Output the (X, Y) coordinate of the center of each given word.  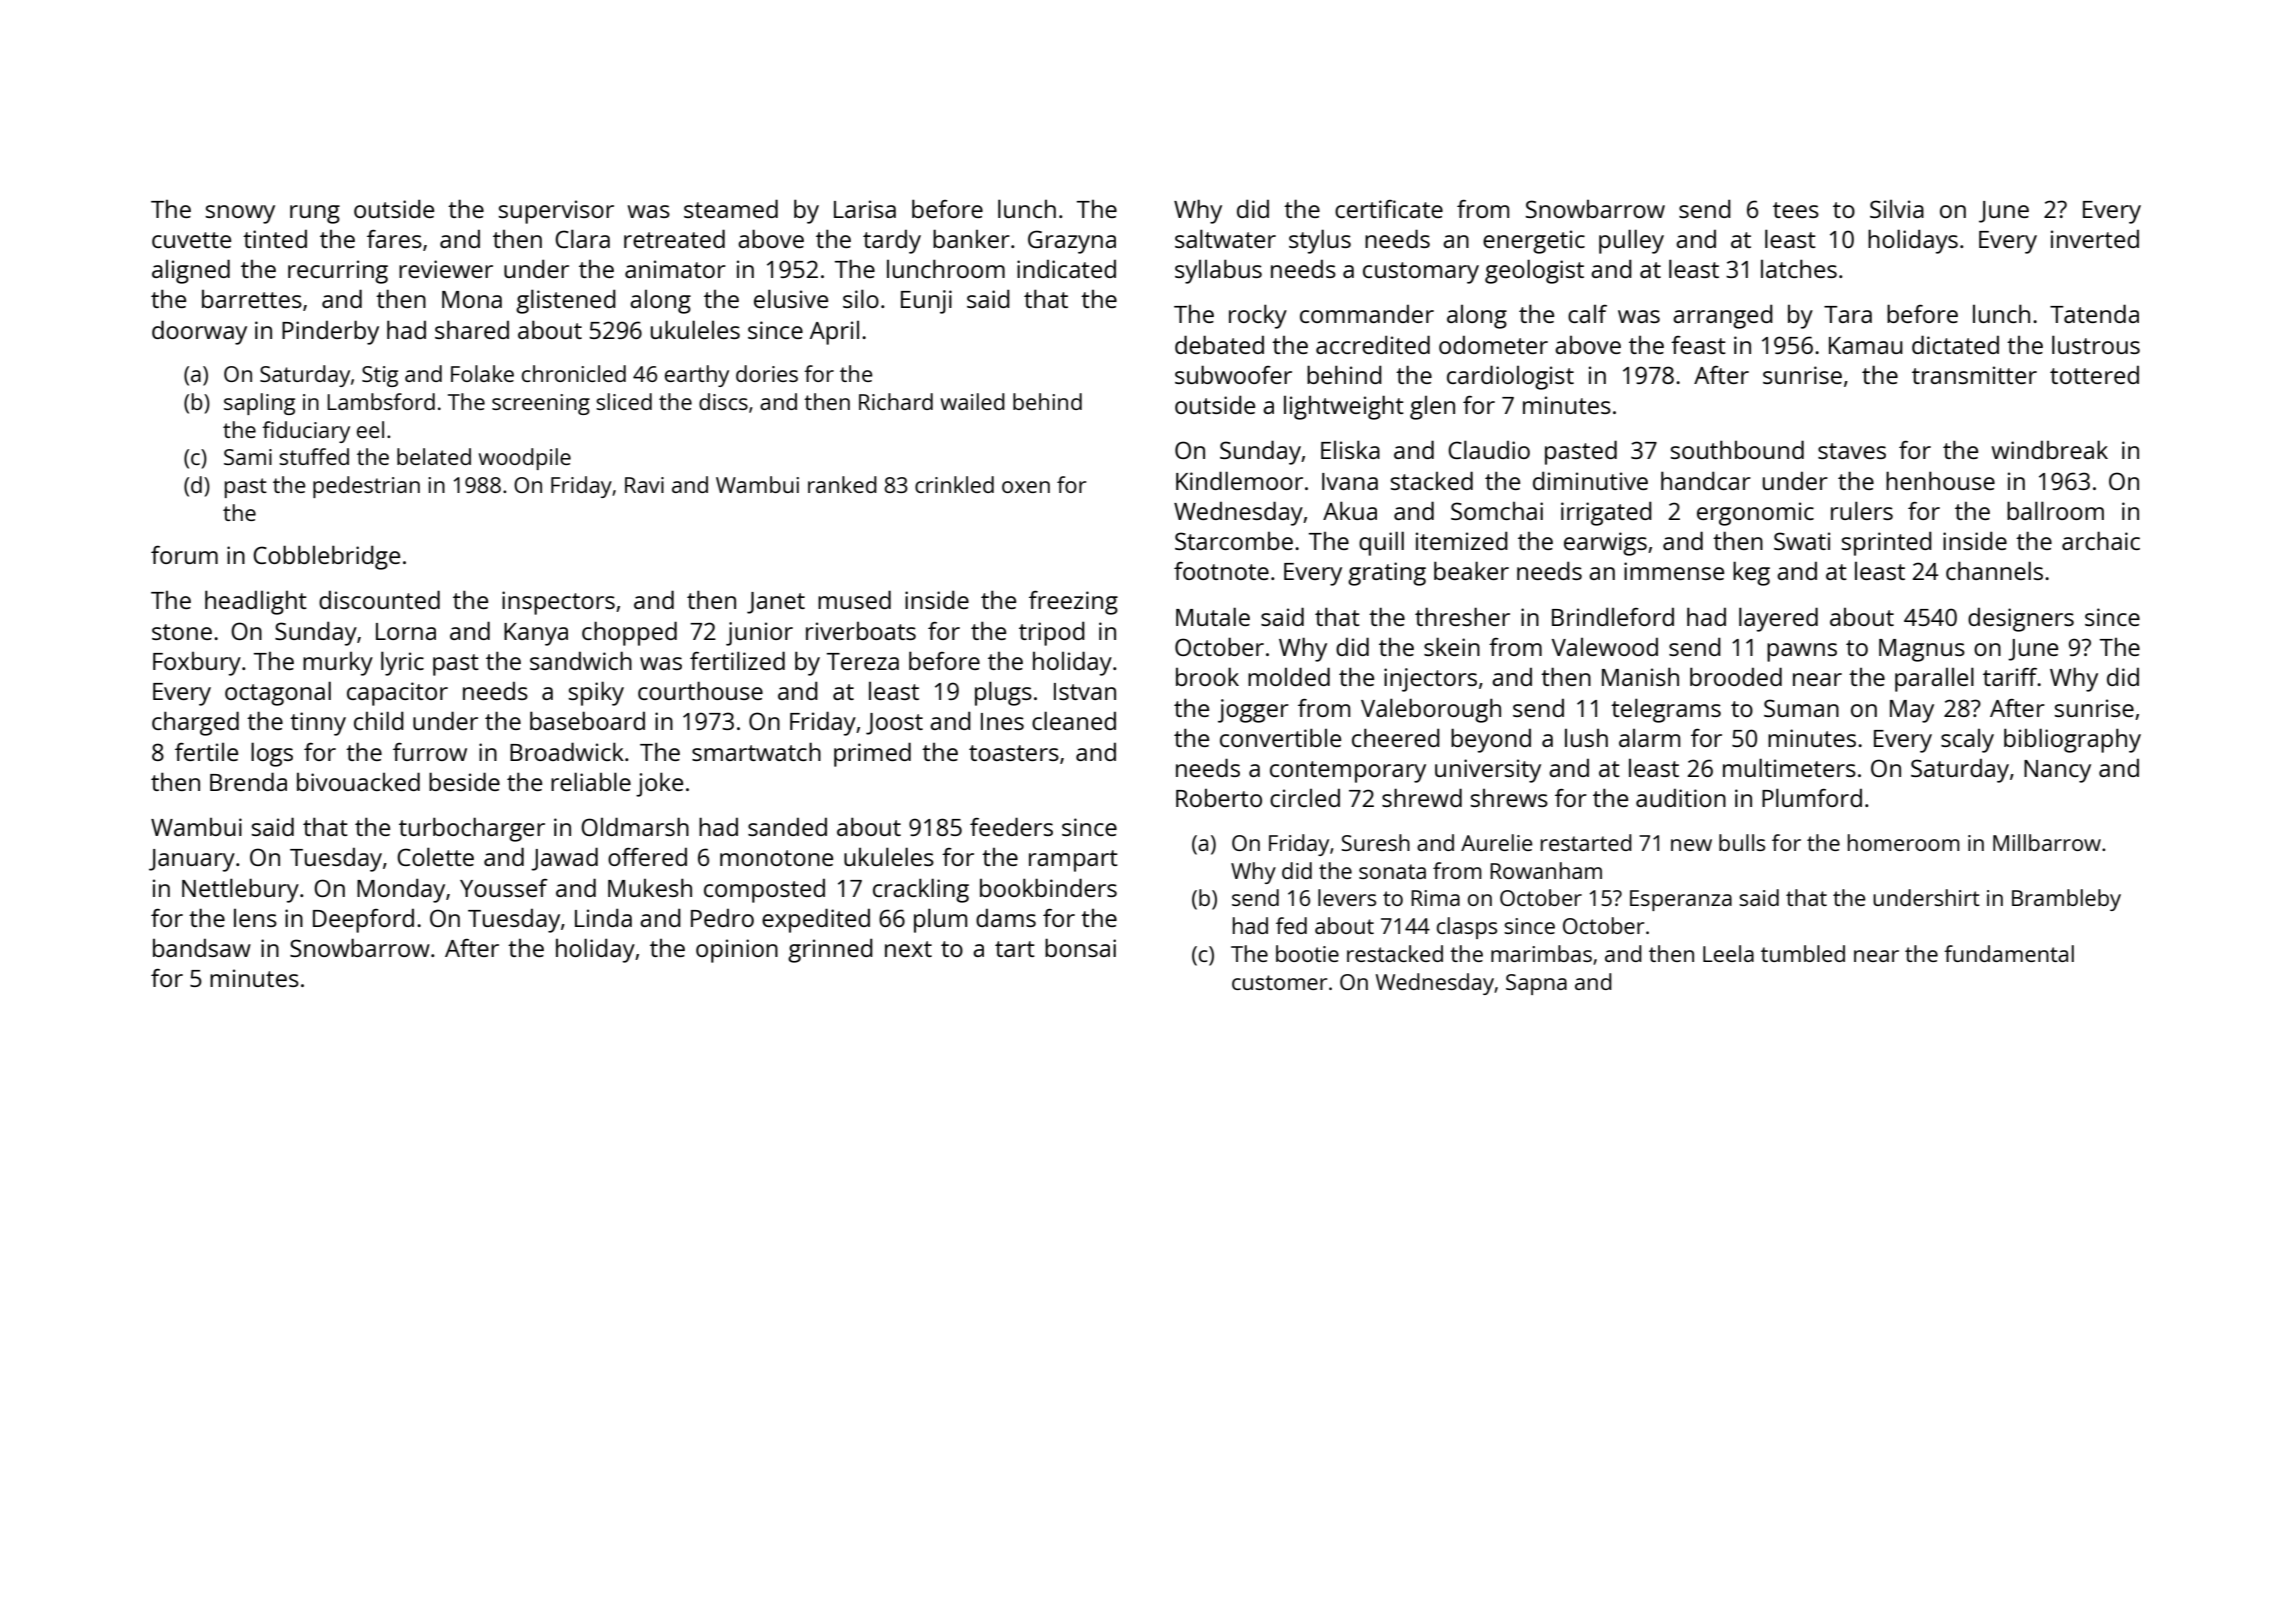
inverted (2095, 239)
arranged (1723, 316)
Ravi (644, 485)
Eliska (1350, 449)
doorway (199, 332)
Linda (603, 917)
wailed (973, 401)
